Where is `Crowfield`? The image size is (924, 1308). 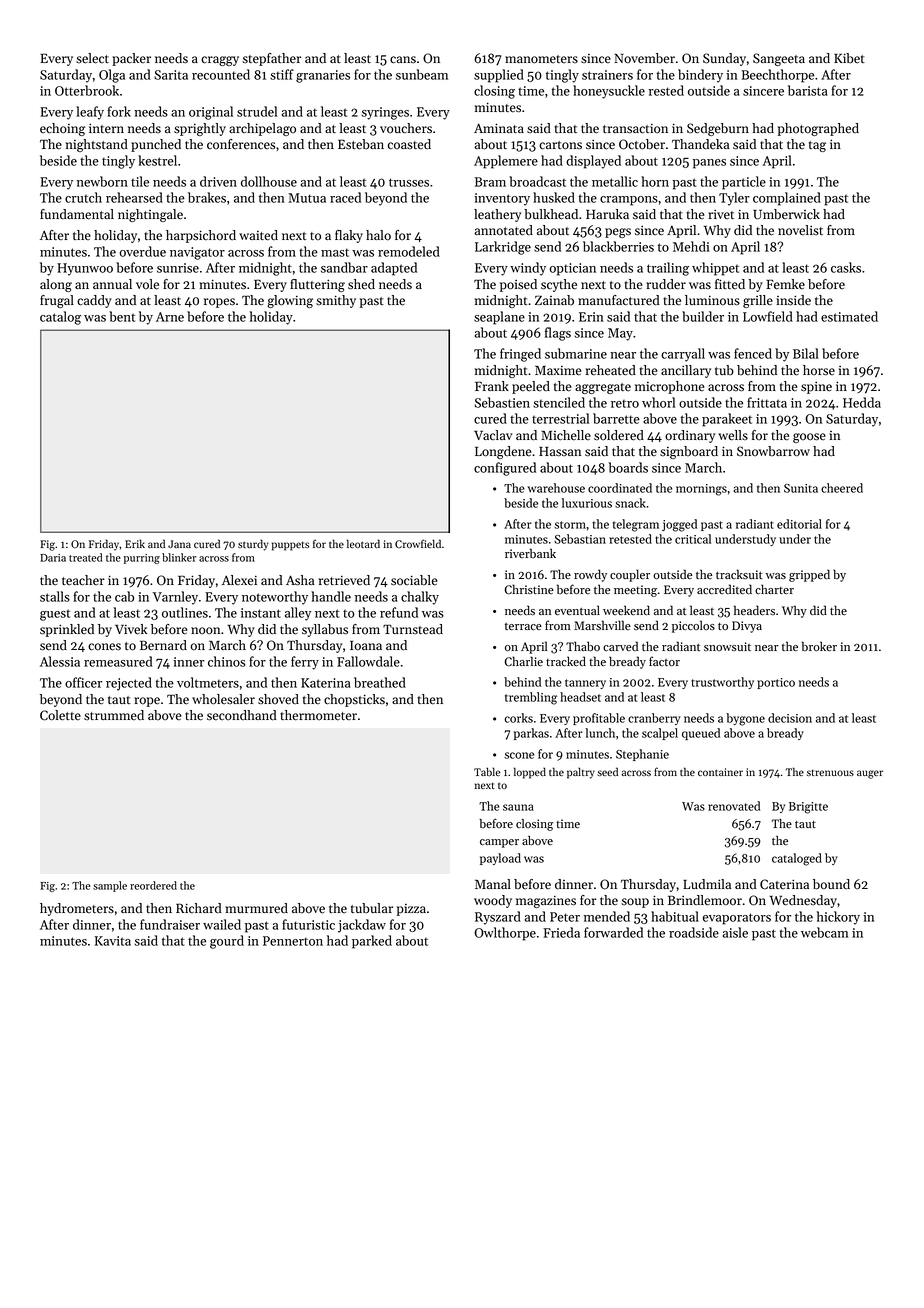 Crowfield is located at coordinates (418, 543).
